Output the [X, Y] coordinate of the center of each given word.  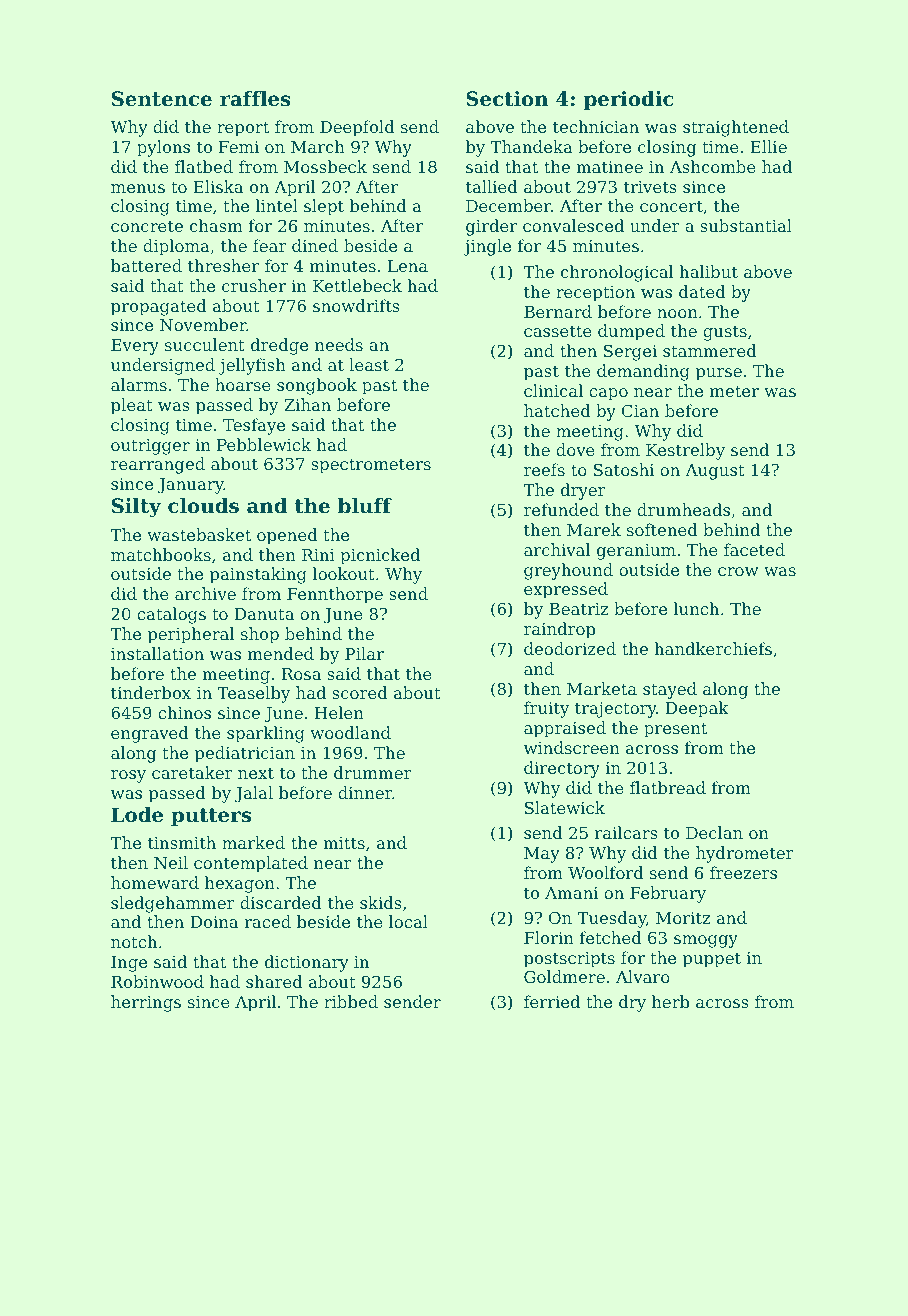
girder [491, 227]
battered [146, 265]
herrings [146, 1003]
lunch [696, 608]
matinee [609, 167]
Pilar [364, 653]
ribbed [351, 1001]
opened [287, 536]
